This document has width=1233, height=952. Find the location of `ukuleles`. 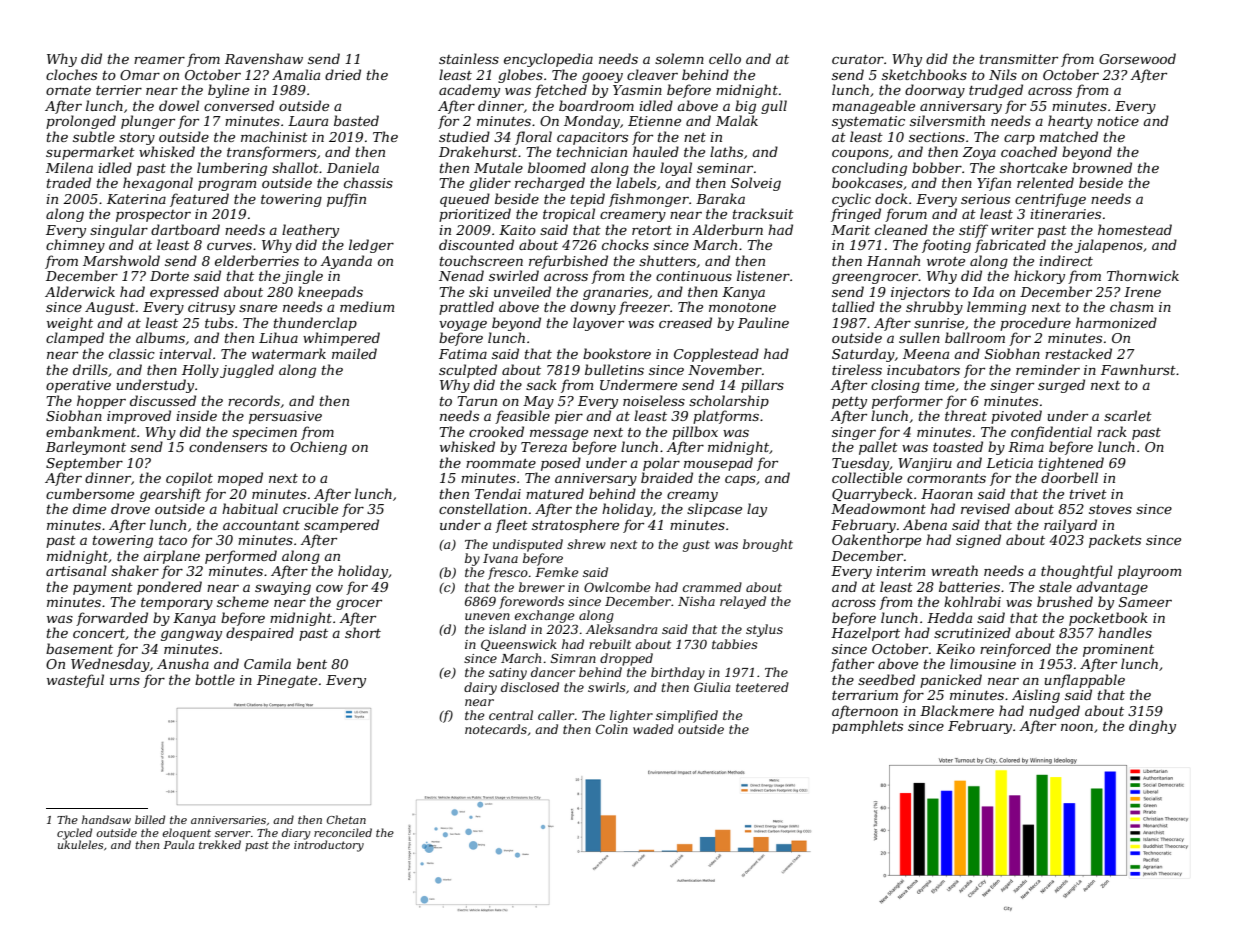

ukuleles is located at coordinates (80, 844).
